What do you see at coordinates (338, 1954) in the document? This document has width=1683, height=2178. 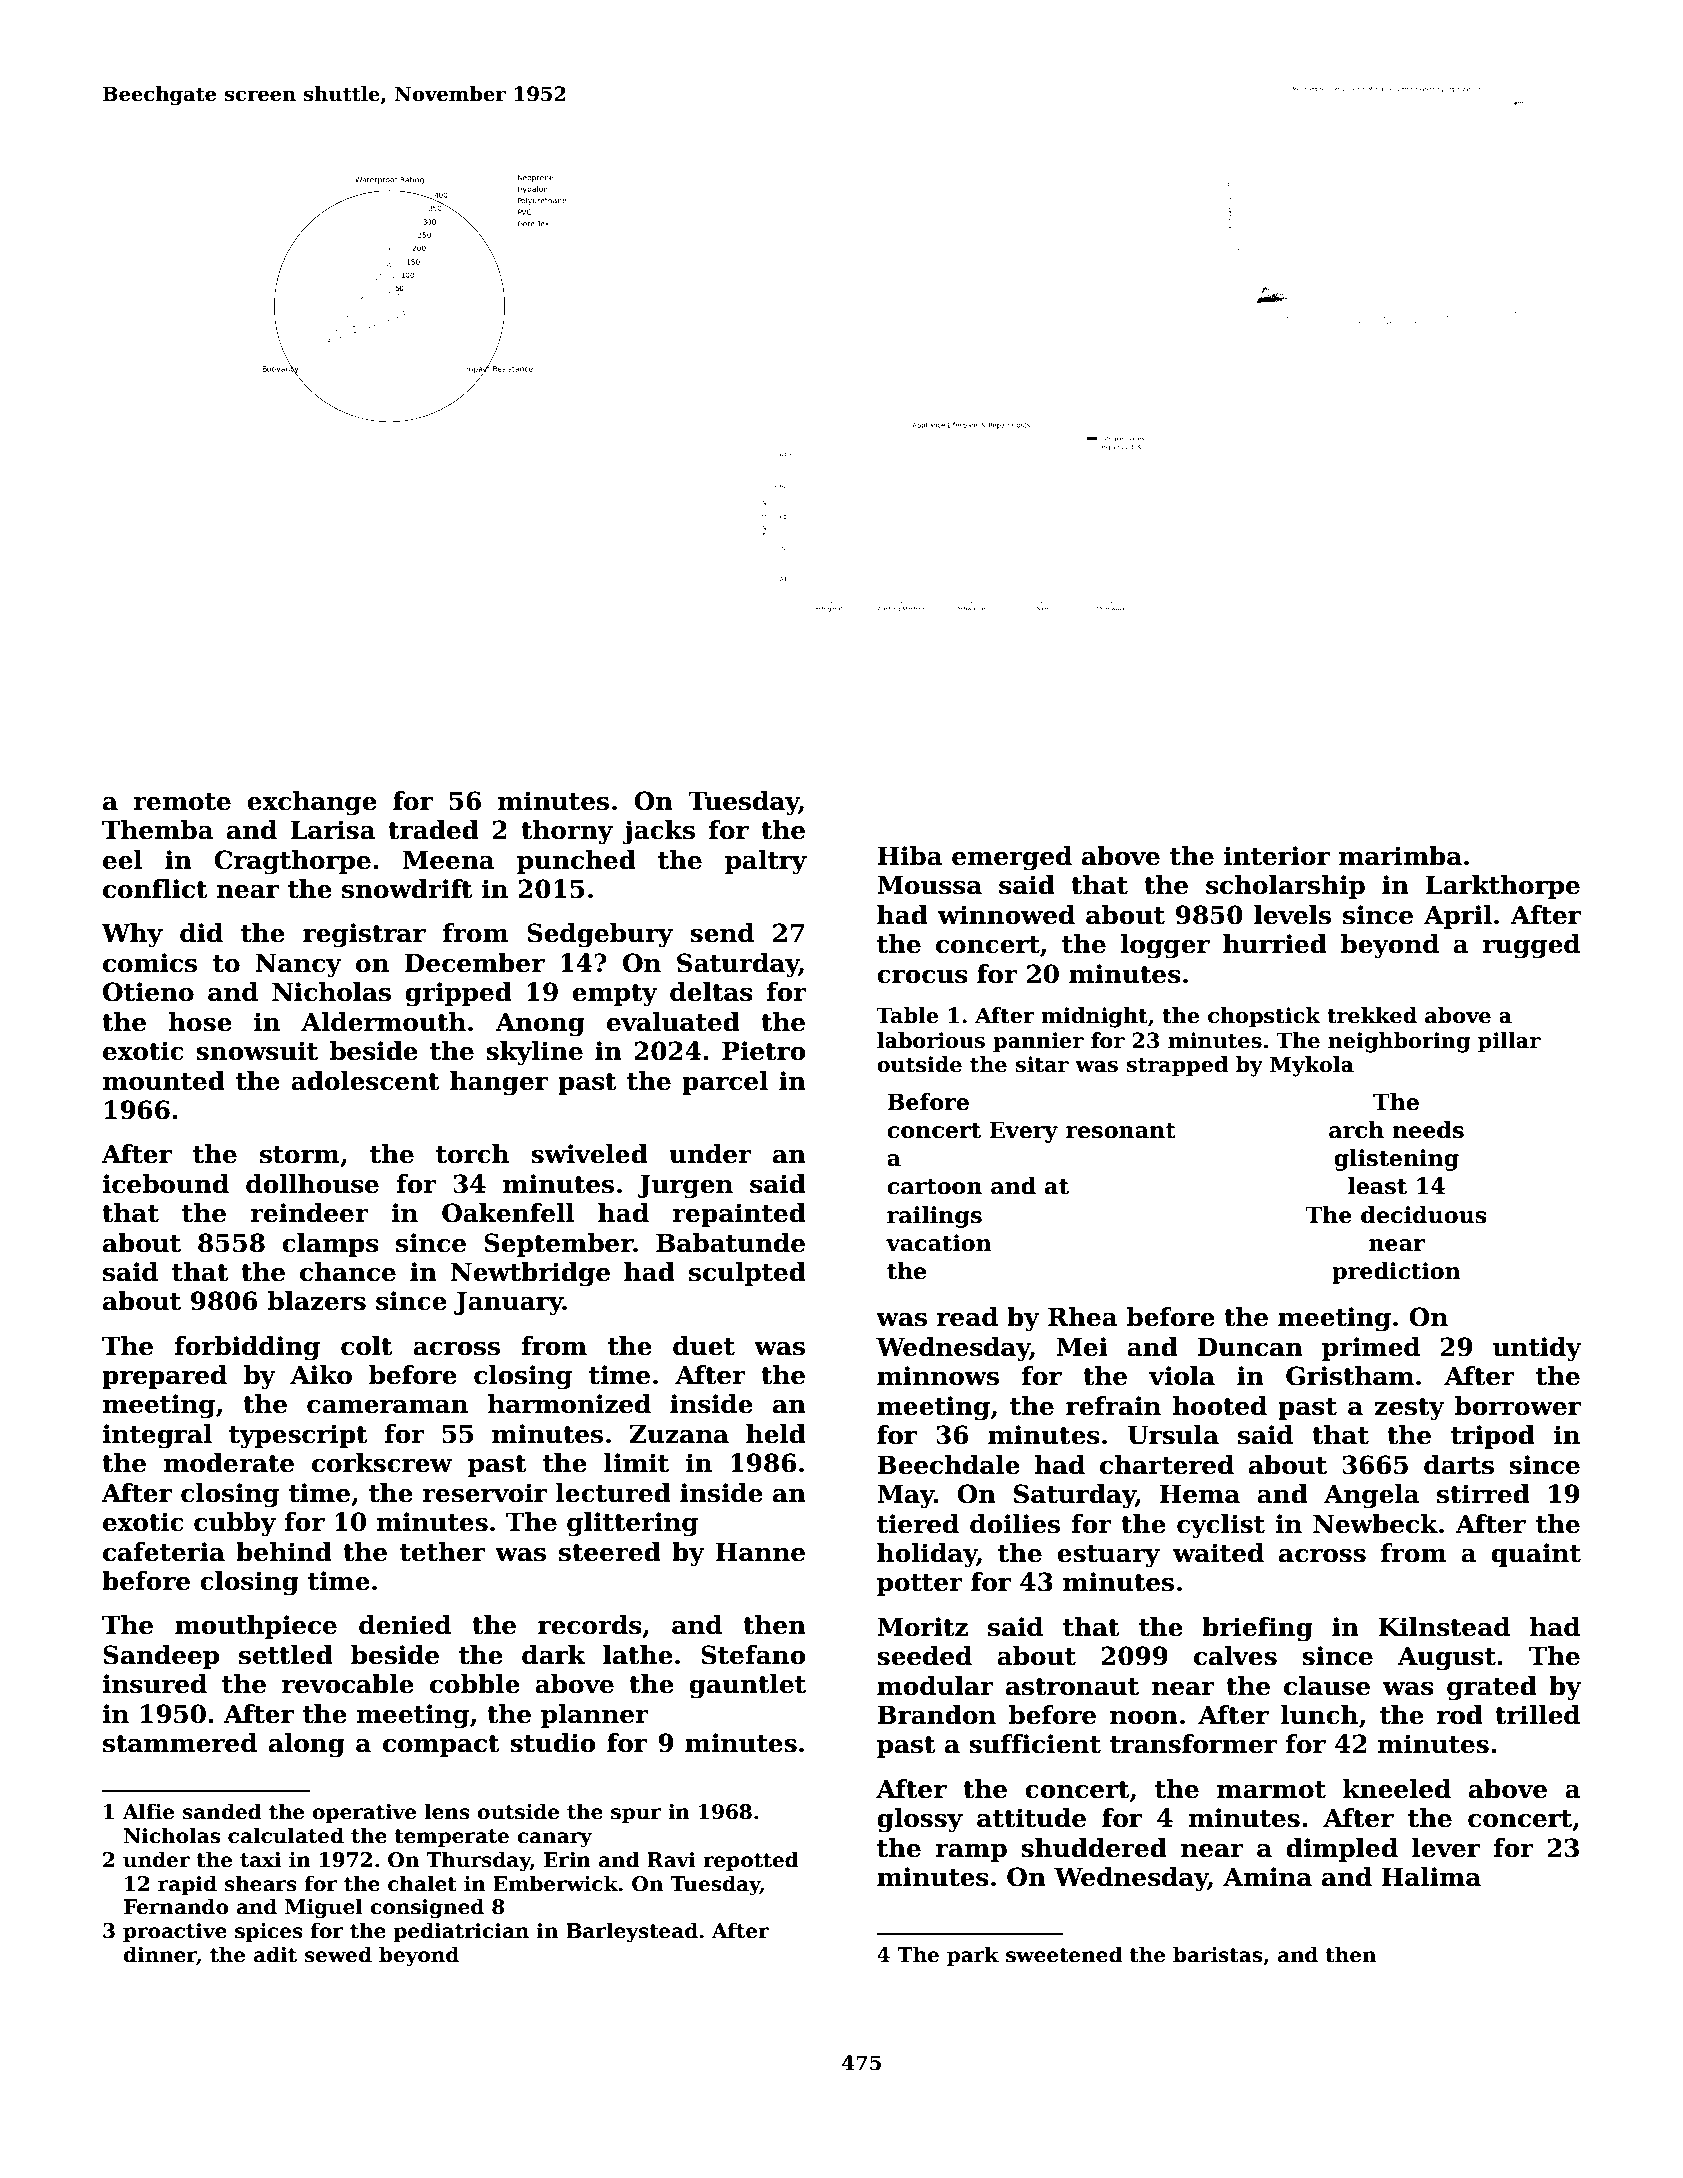 I see `sewed` at bounding box center [338, 1954].
